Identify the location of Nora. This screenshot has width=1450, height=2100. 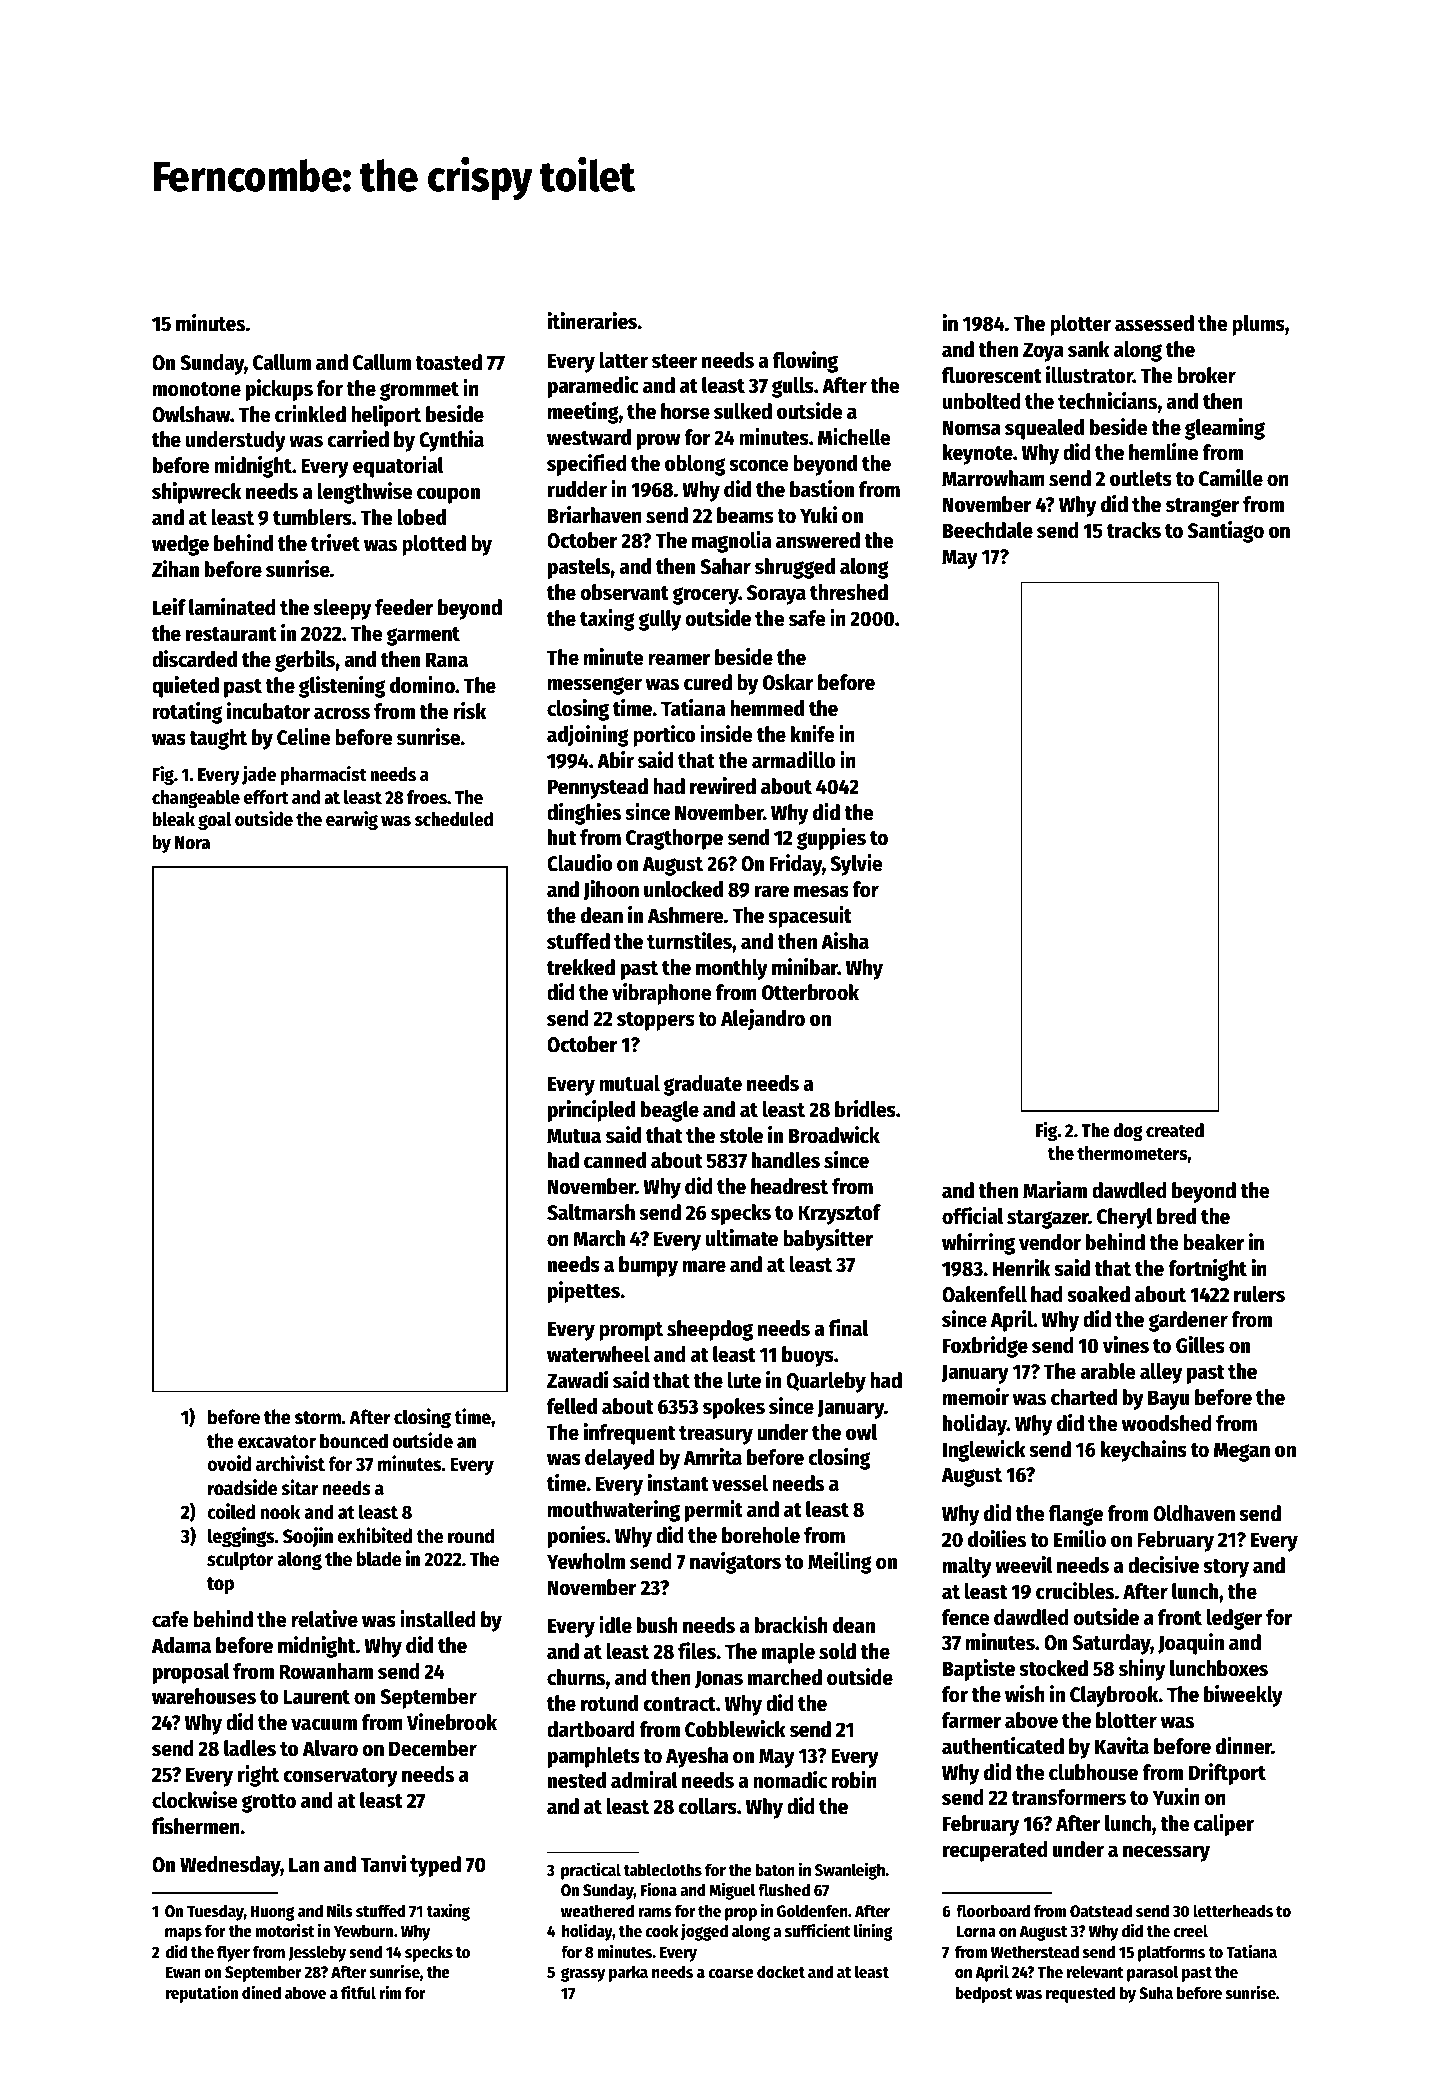
(192, 843).
